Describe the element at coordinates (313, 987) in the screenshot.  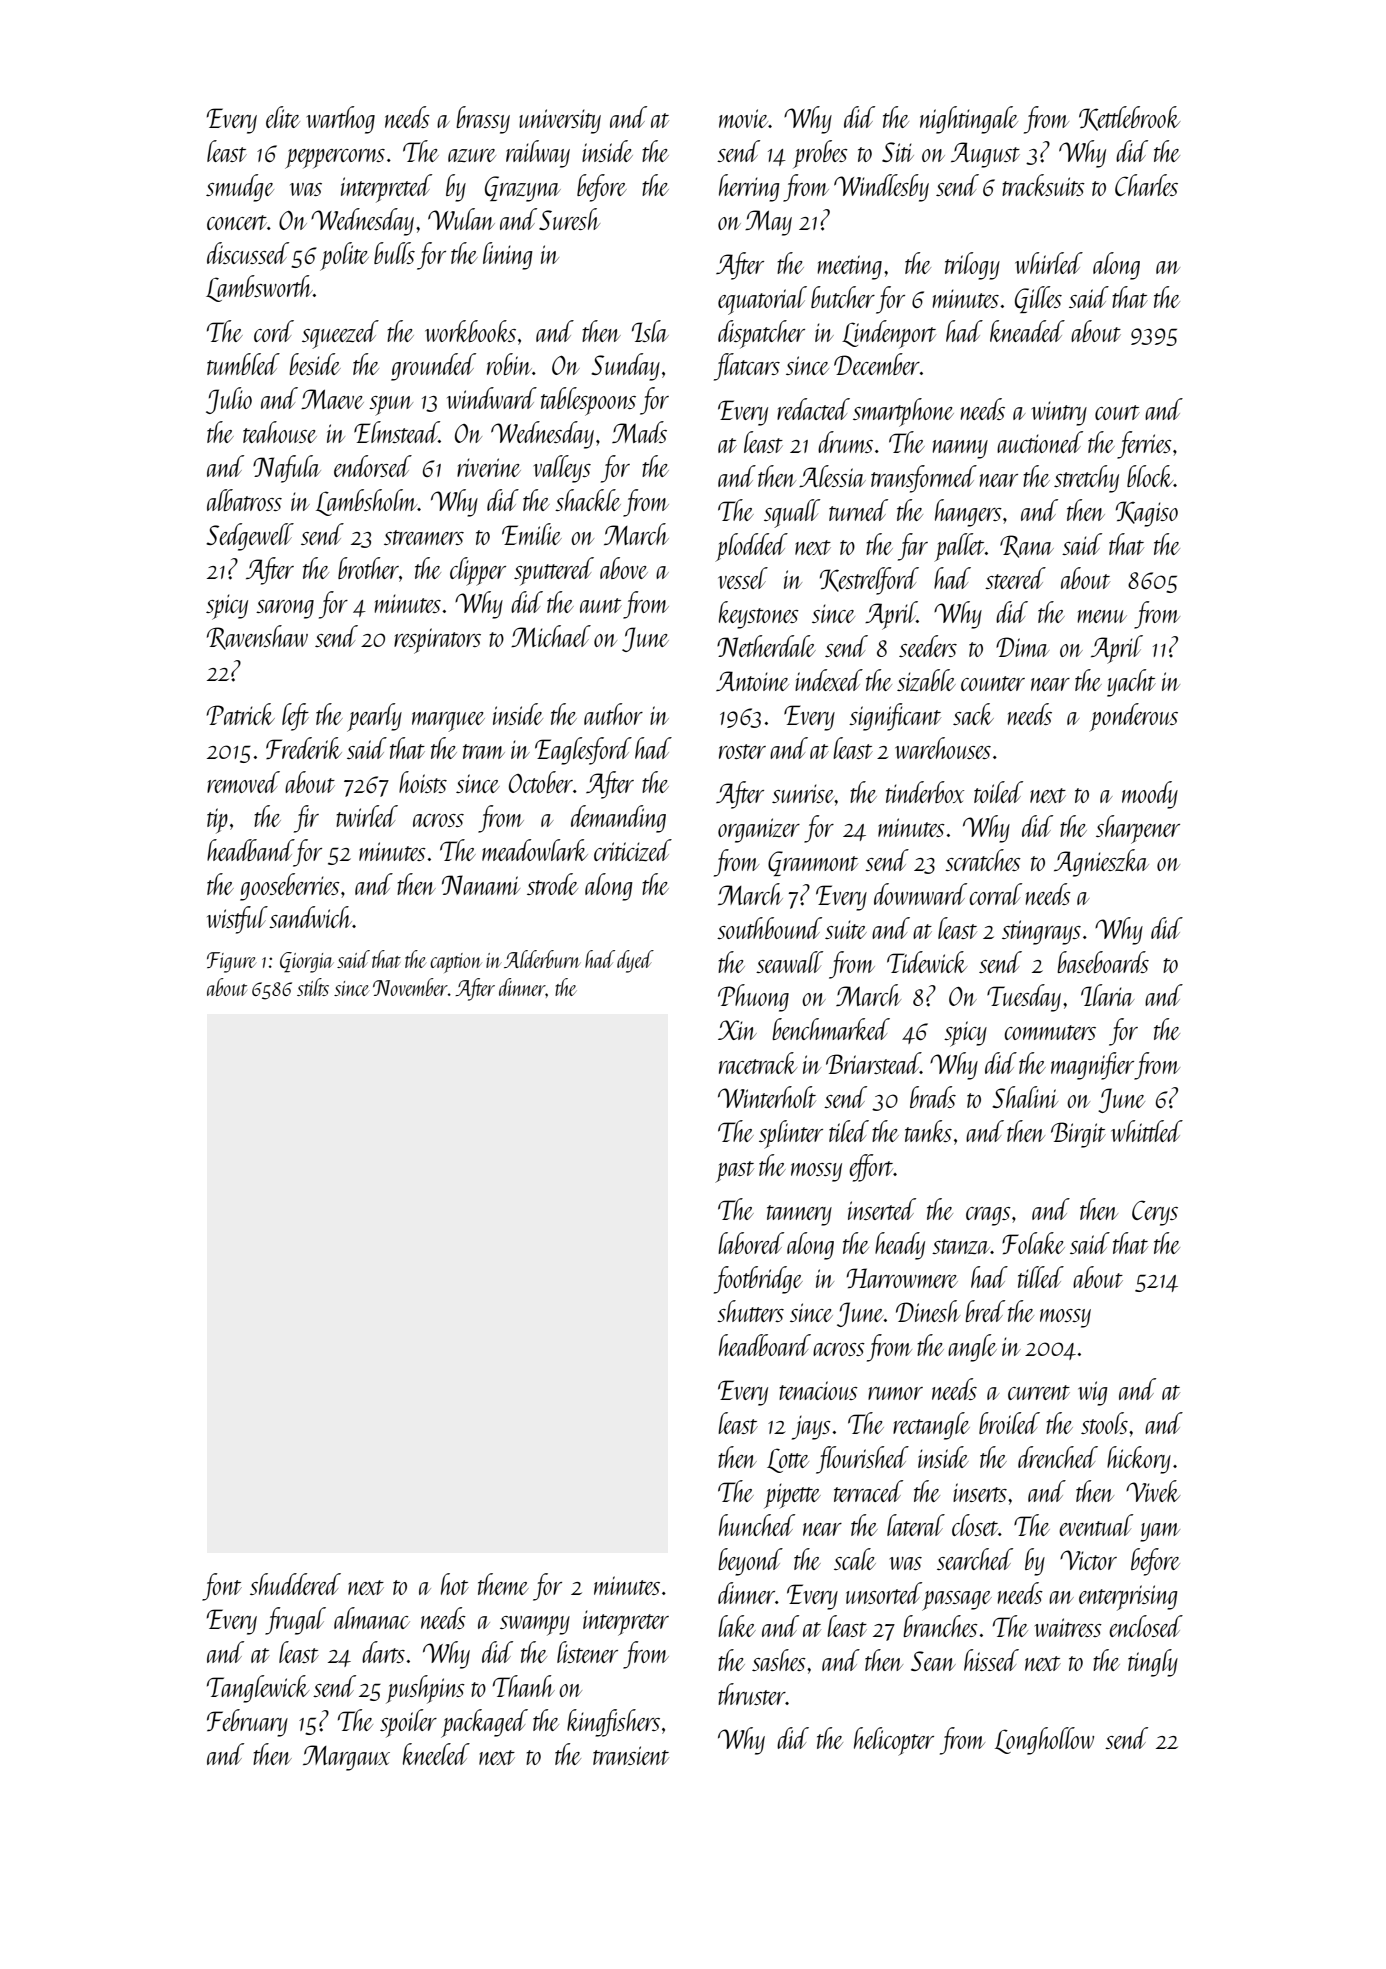
I see `stilts` at that location.
